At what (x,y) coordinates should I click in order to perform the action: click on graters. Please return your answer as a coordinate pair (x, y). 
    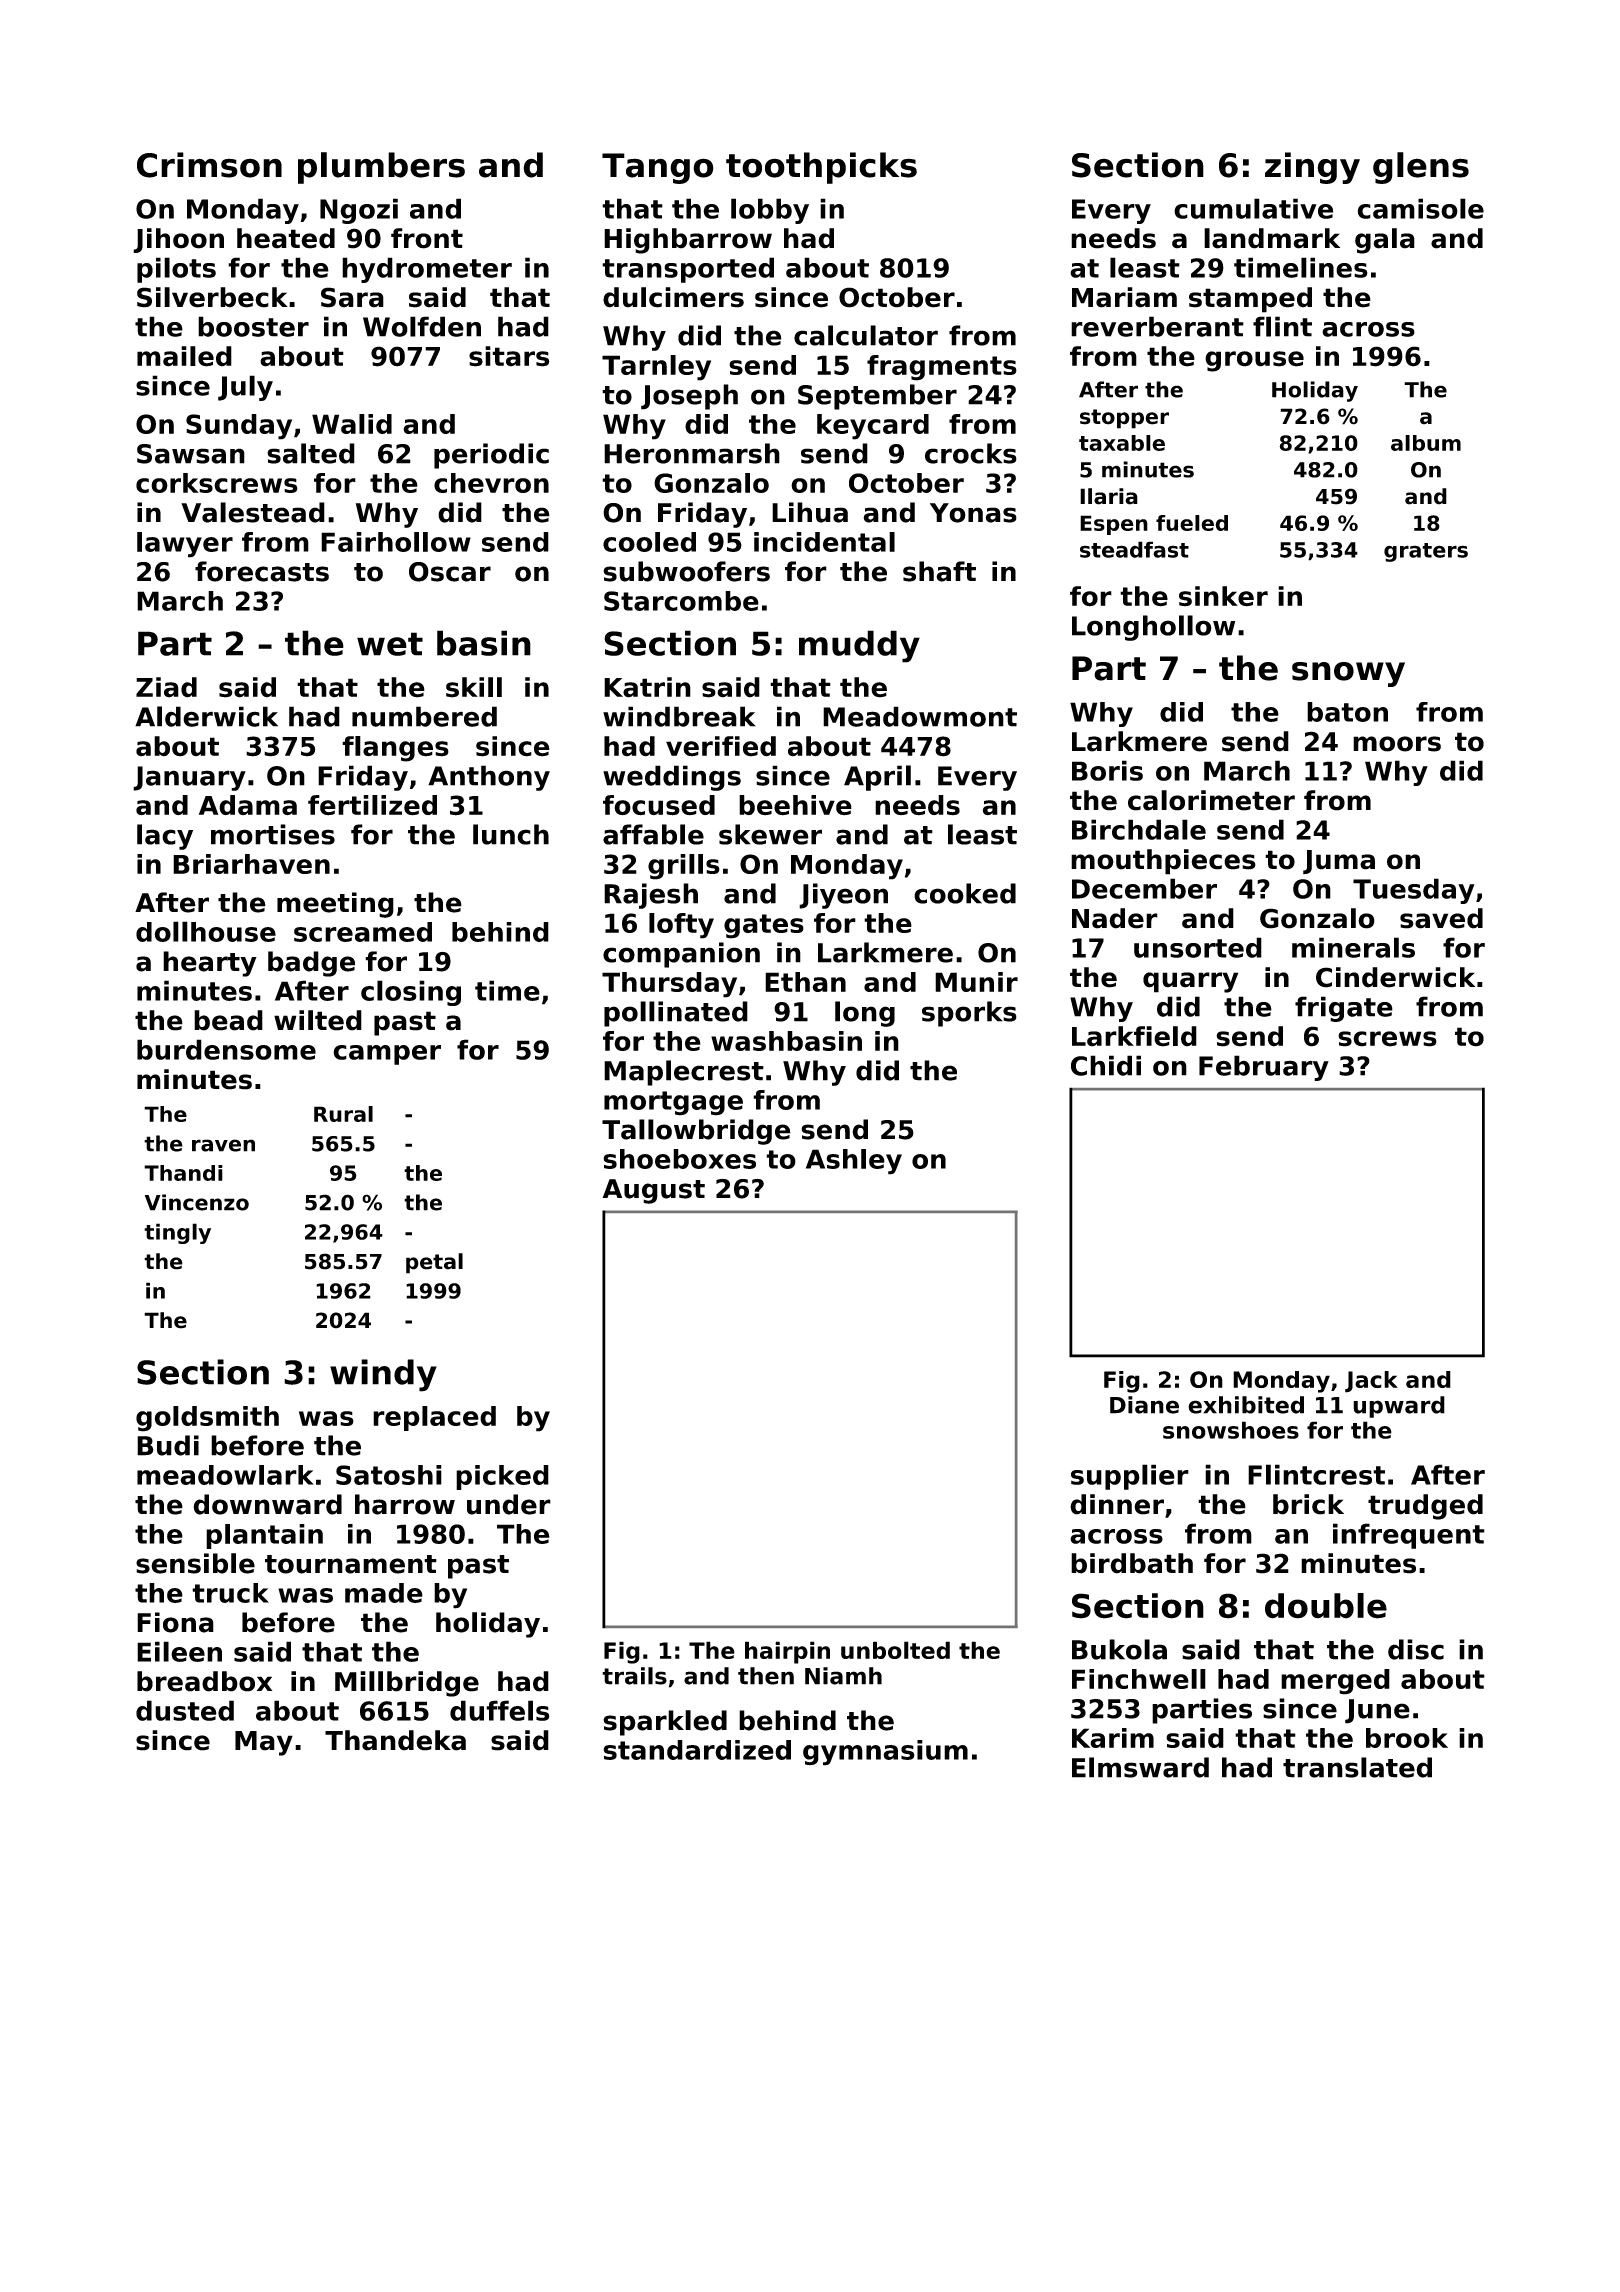
    Looking at the image, I should click on (1426, 552).
